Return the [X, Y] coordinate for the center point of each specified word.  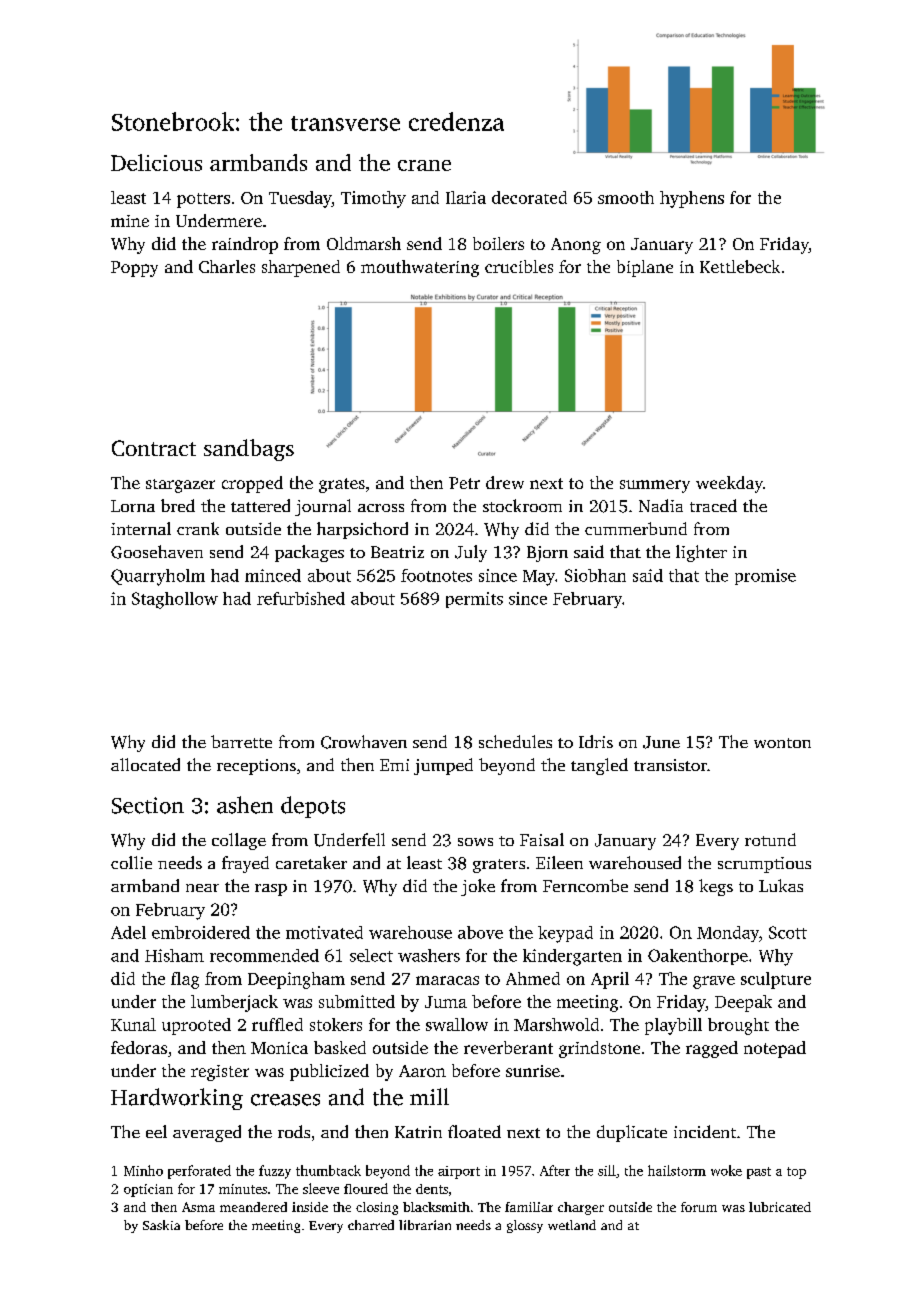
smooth [626, 197]
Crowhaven [364, 742]
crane [424, 165]
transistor [670, 765]
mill [429, 1096]
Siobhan [595, 575]
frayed [245, 864]
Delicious [156, 162]
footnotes [436, 575]
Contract [154, 448]
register [220, 1073]
